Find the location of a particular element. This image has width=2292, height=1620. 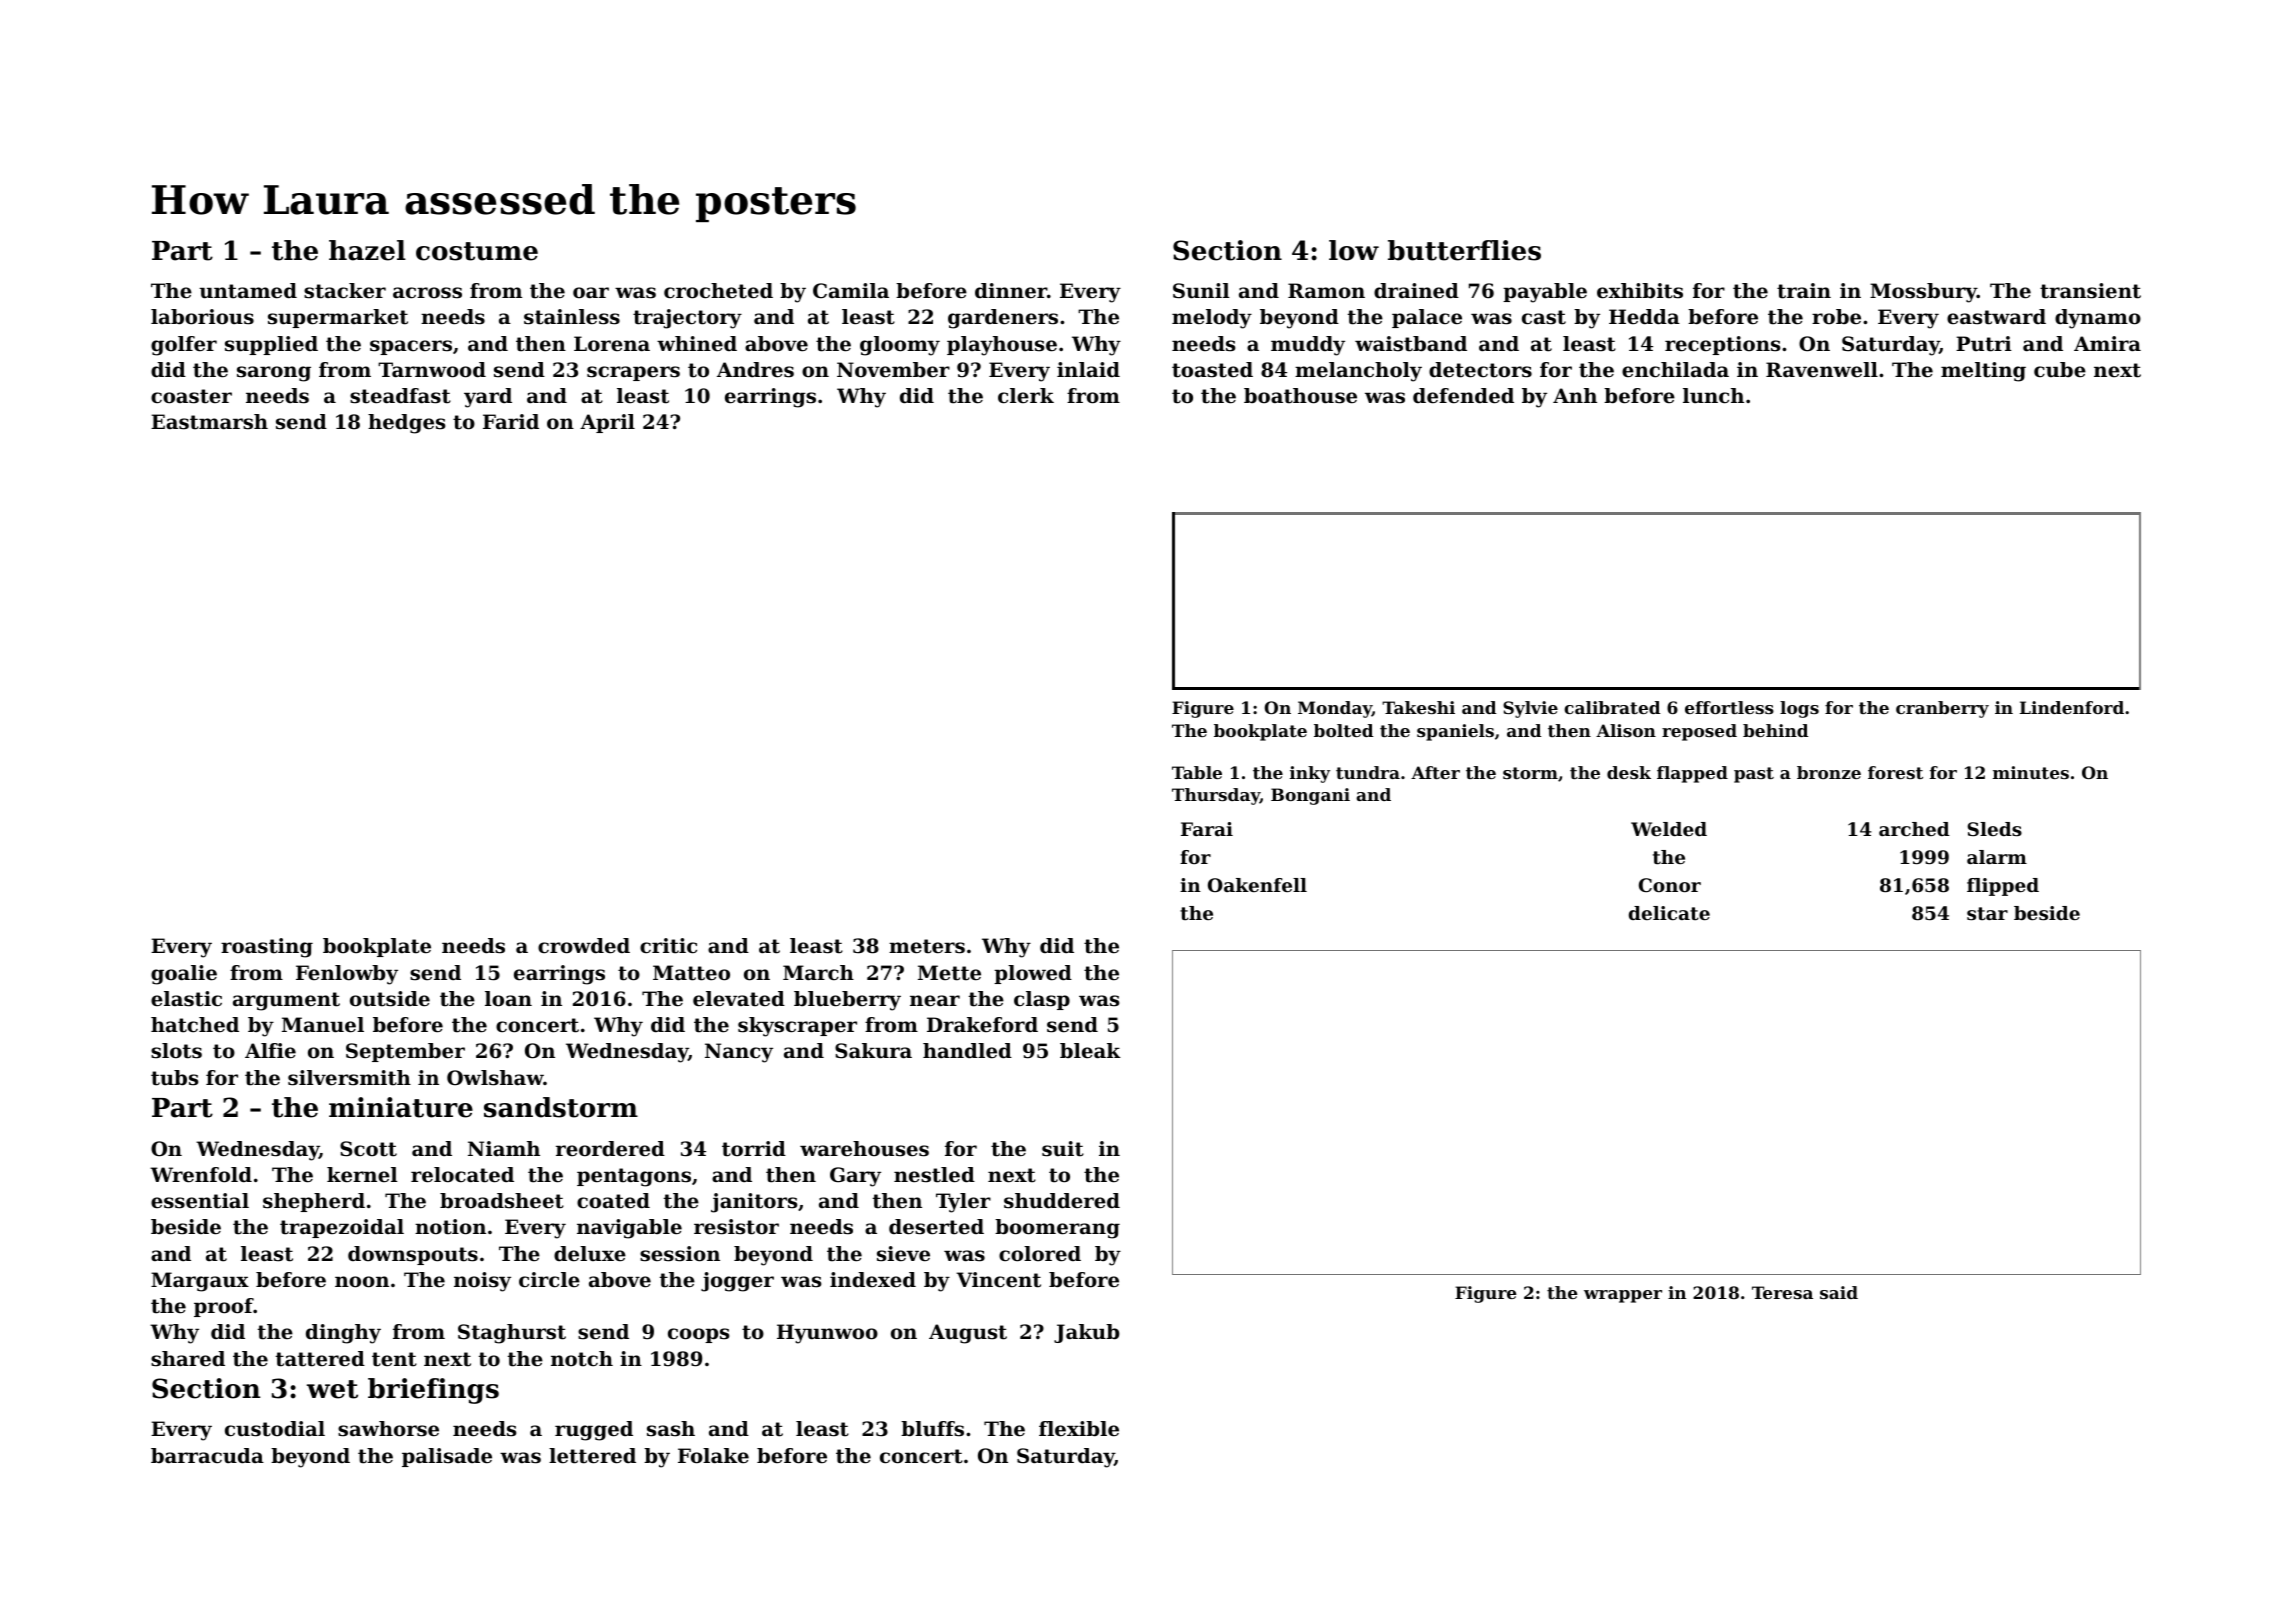

transient is located at coordinates (2090, 291).
